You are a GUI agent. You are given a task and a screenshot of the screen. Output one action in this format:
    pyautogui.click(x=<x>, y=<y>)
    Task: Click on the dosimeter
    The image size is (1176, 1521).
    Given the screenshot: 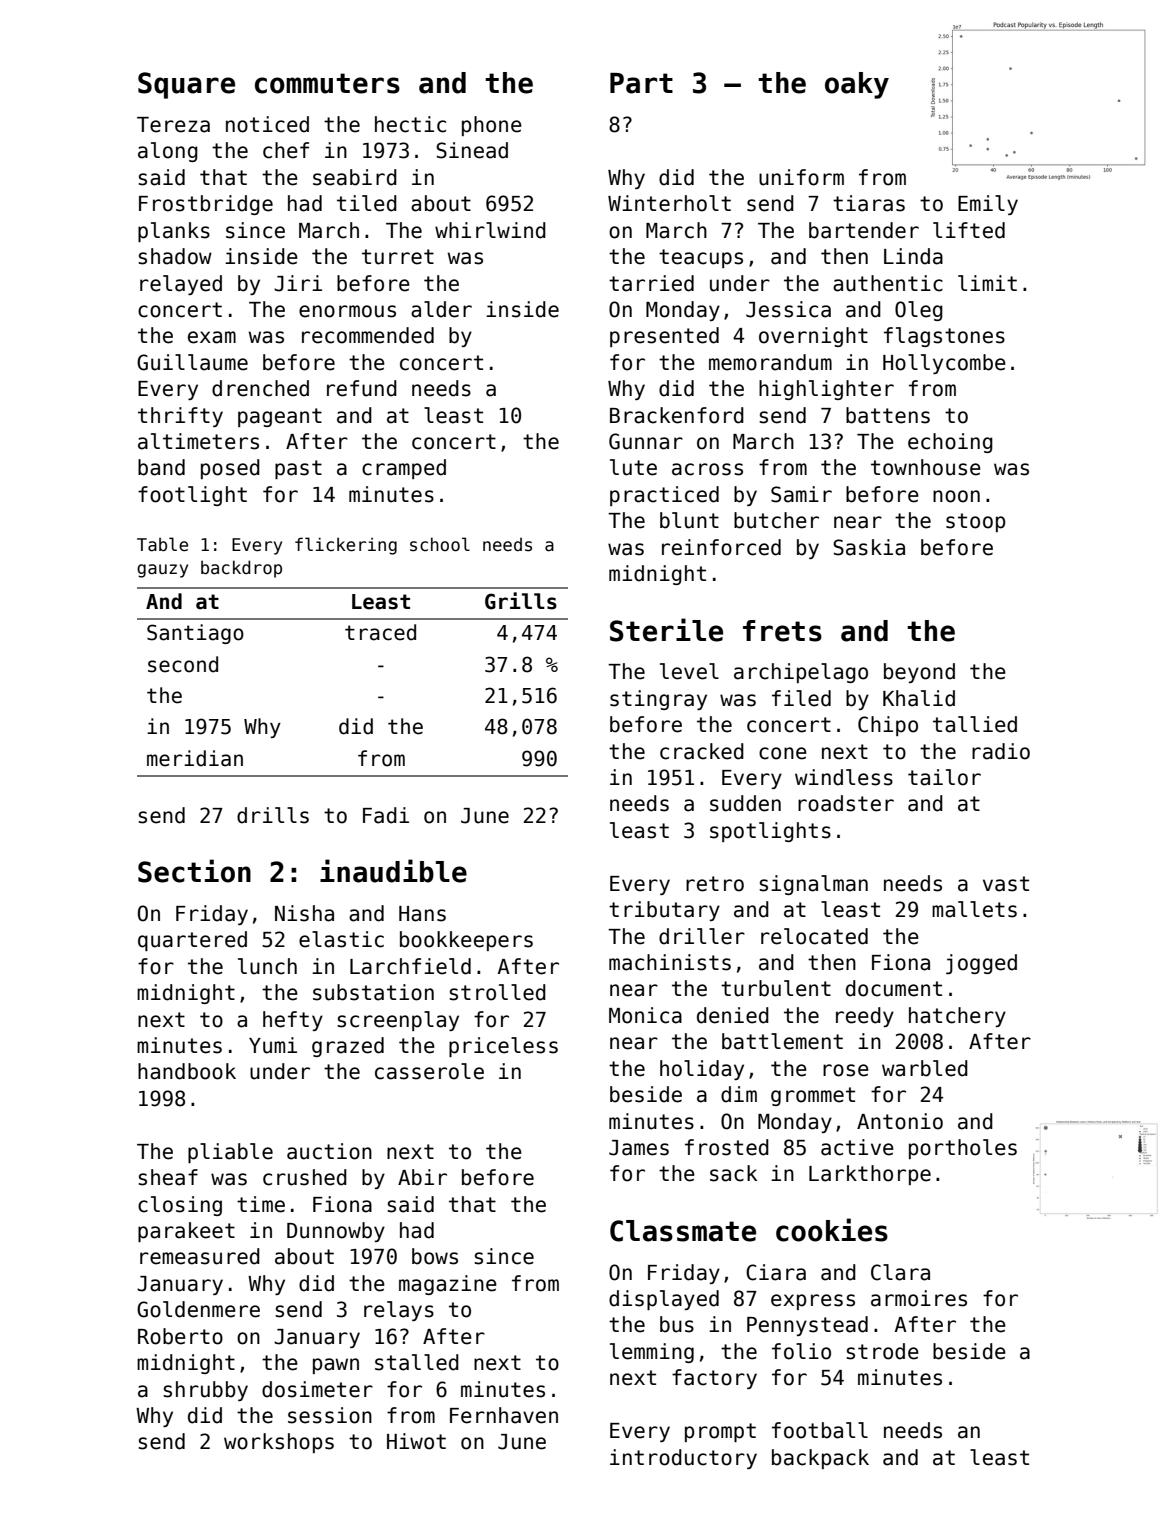 What is the action you would take?
    pyautogui.click(x=317, y=1389)
